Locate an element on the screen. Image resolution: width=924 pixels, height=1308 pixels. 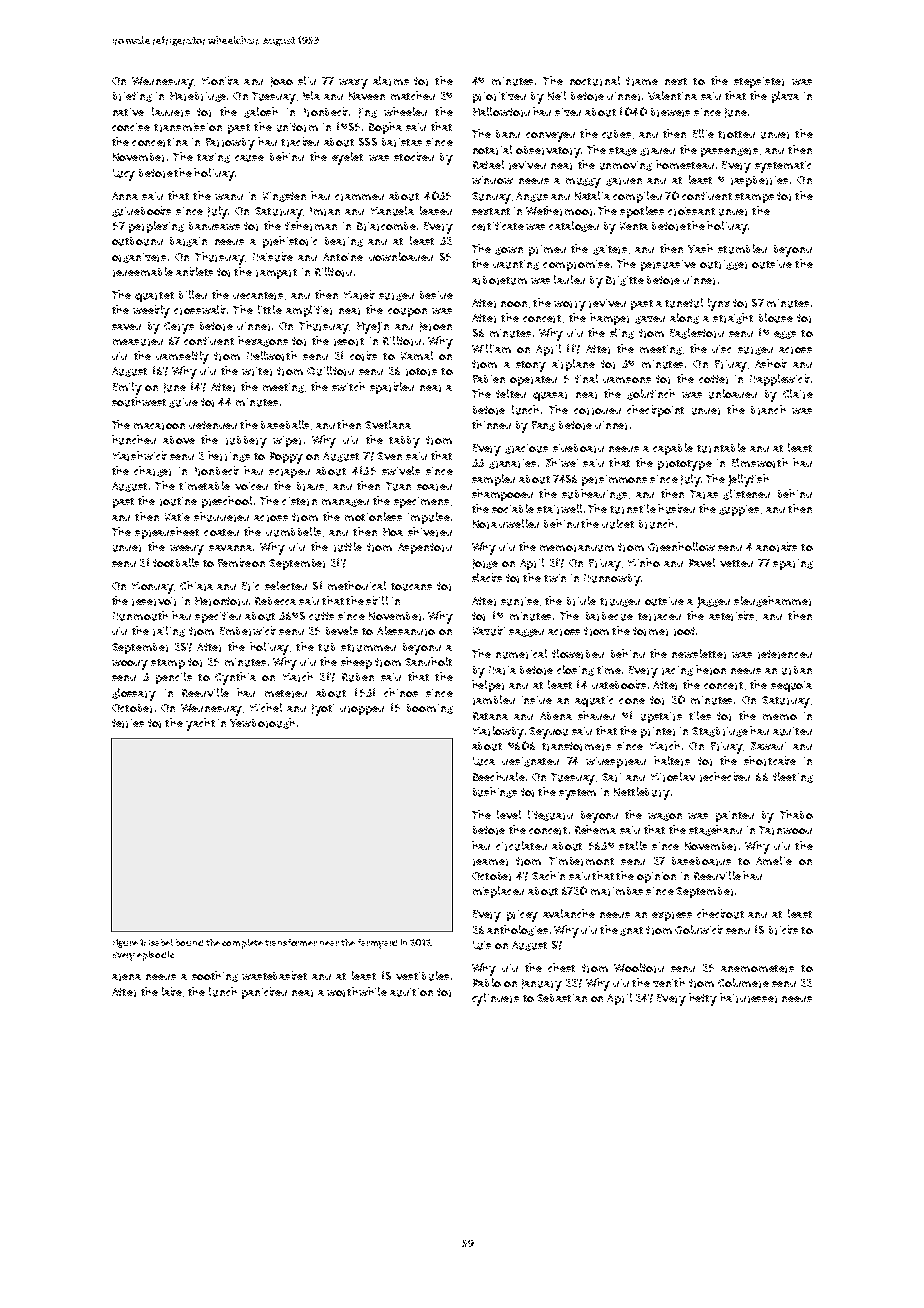
Minho is located at coordinates (644, 562).
